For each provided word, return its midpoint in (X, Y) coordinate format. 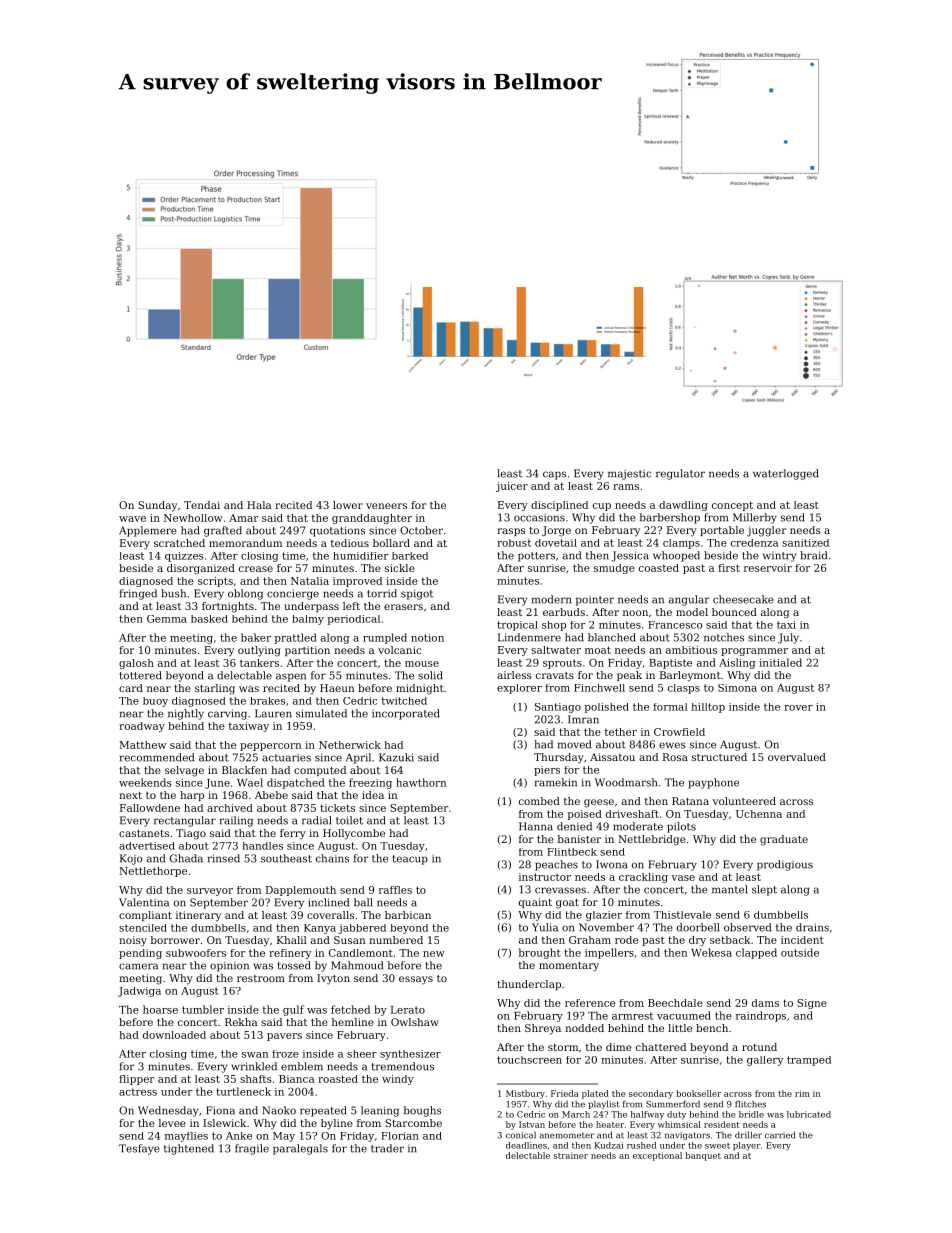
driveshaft (632, 814)
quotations (337, 531)
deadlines (526, 1145)
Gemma (167, 619)
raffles (395, 890)
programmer (754, 652)
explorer (519, 689)
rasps (511, 532)
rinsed (224, 858)
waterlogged (786, 474)
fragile (252, 1149)
